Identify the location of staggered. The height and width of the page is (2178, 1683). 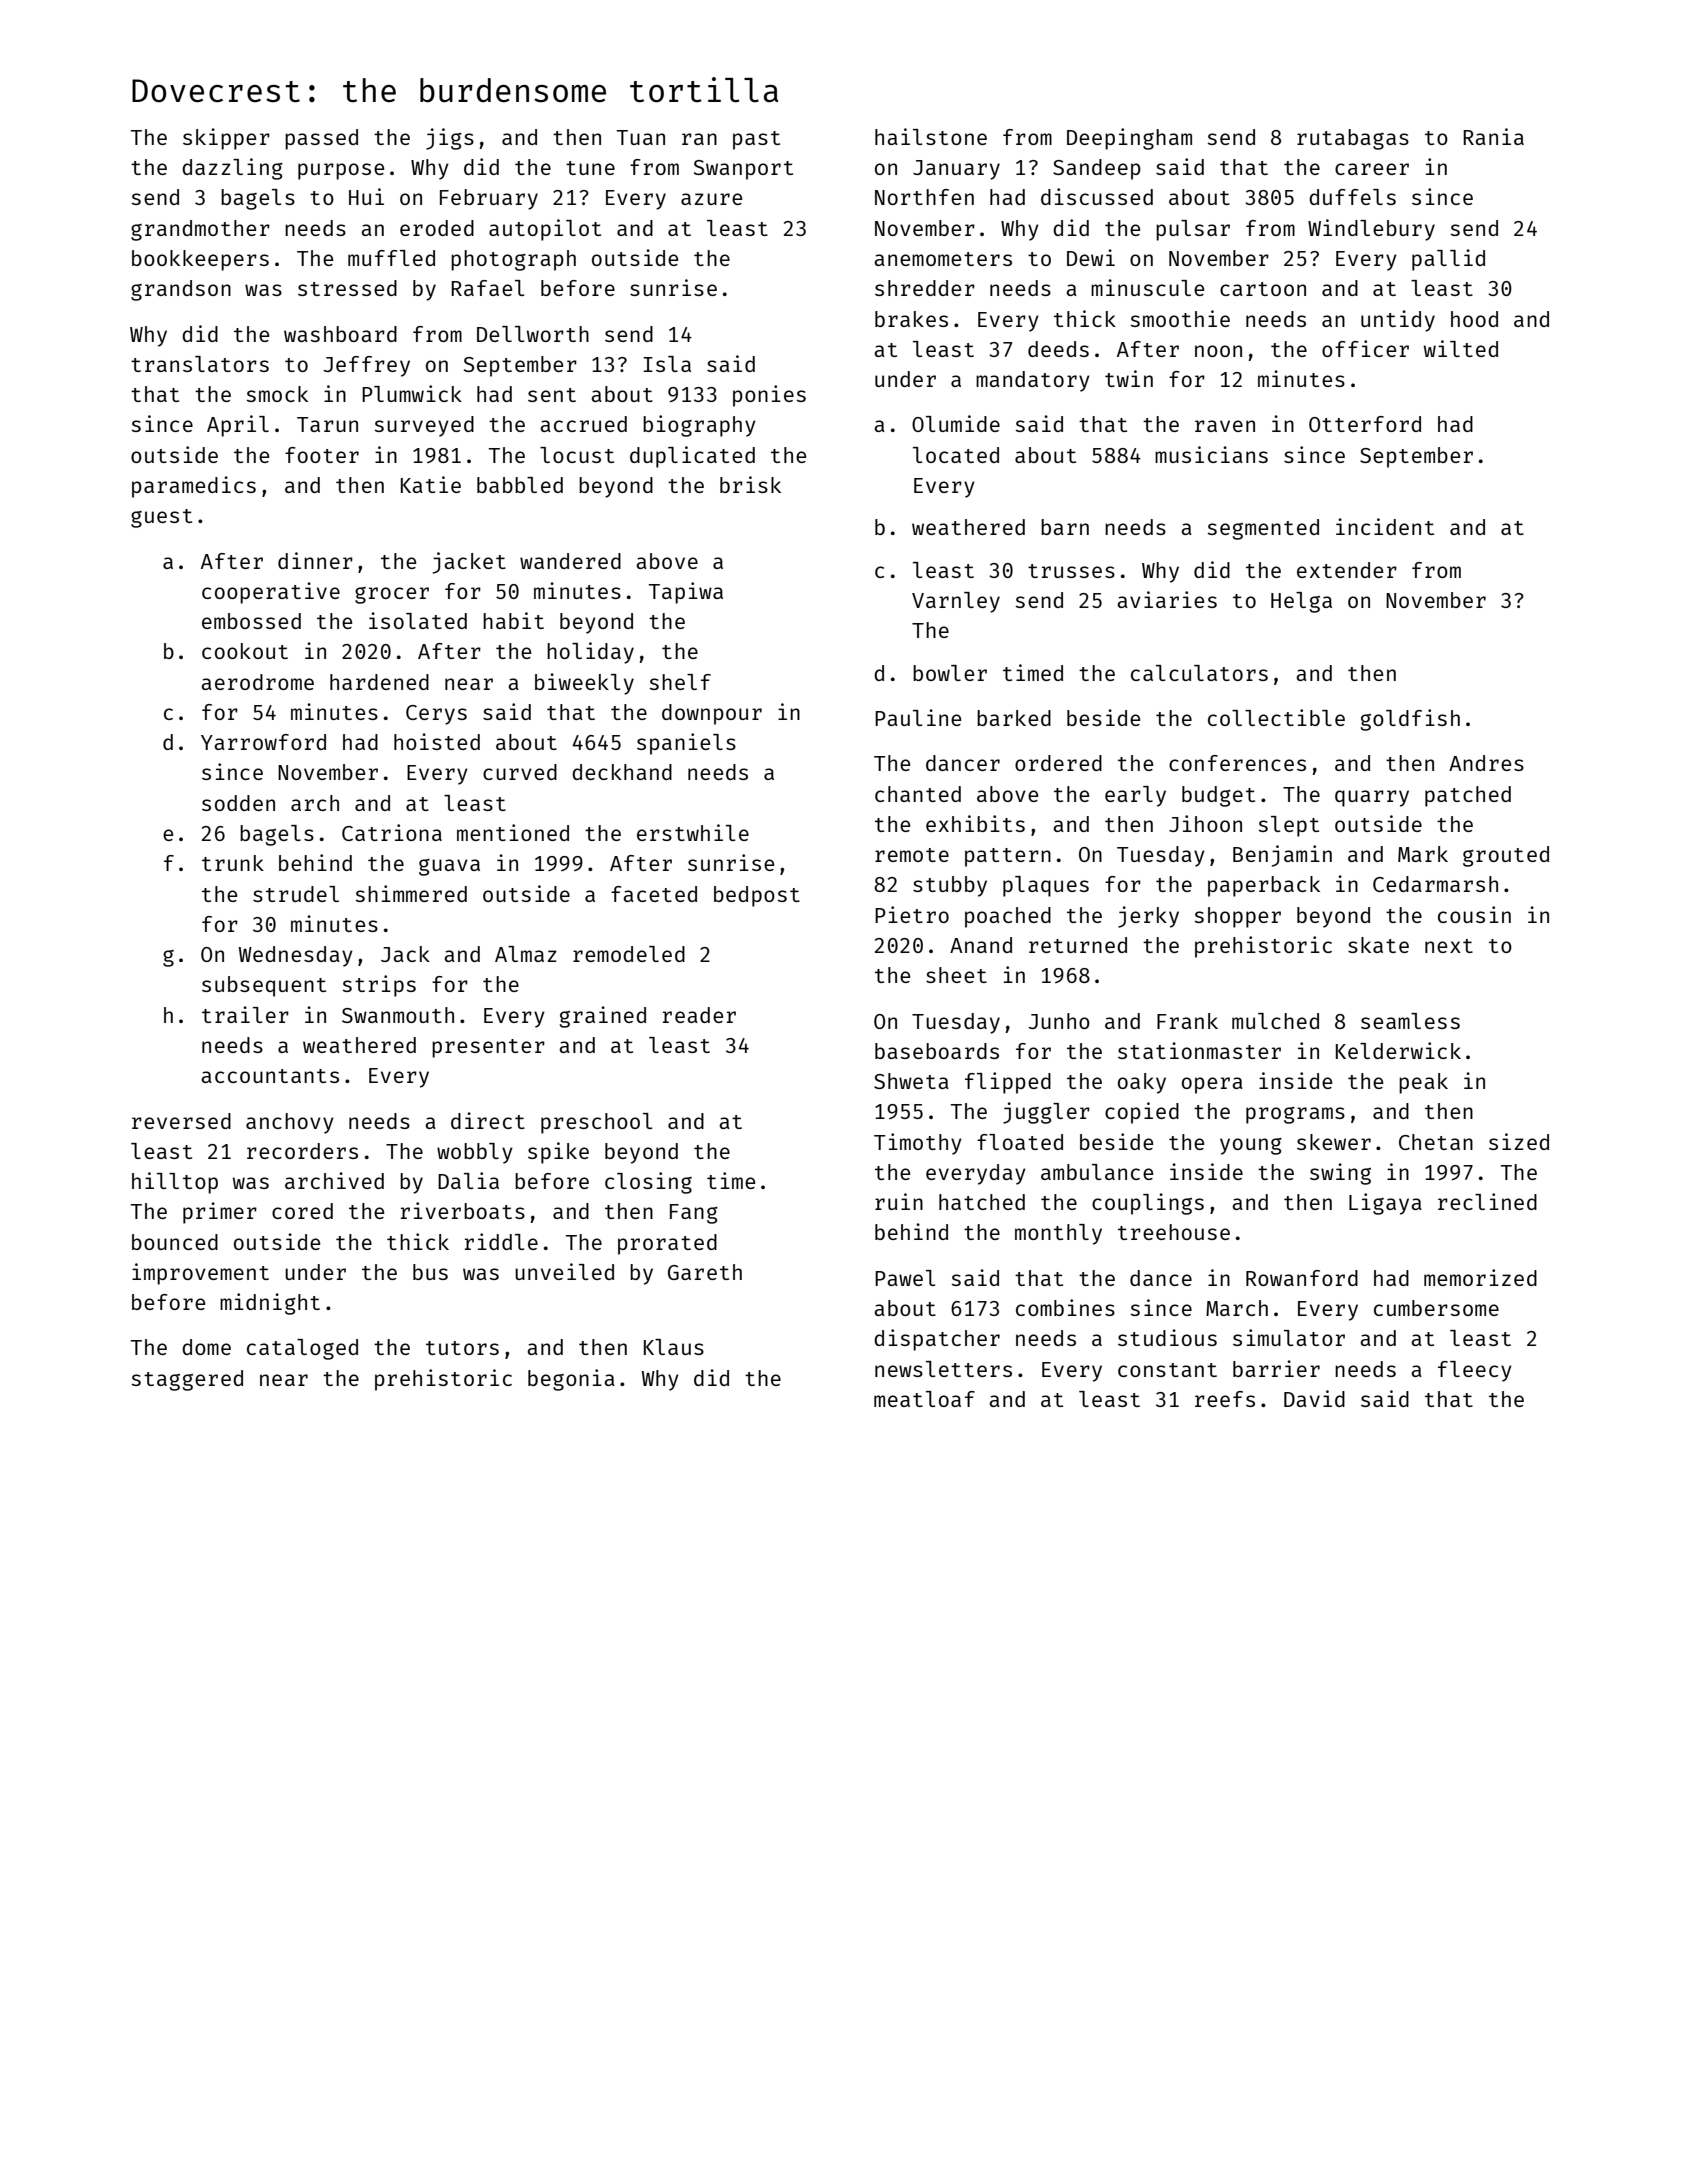
(187, 1380).
